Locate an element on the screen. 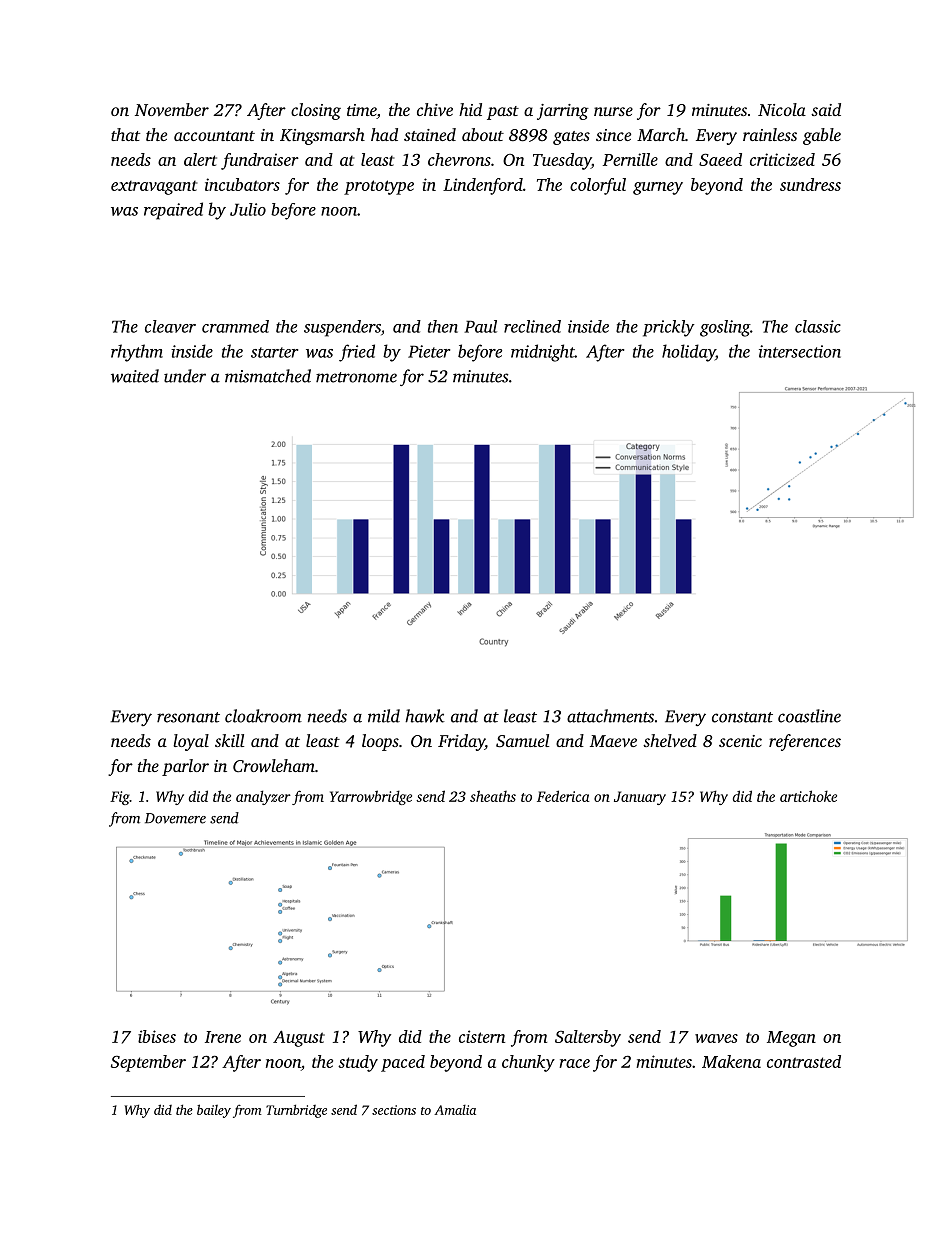 Image resolution: width=952 pixels, height=1233 pixels. crammed is located at coordinates (235, 326).
